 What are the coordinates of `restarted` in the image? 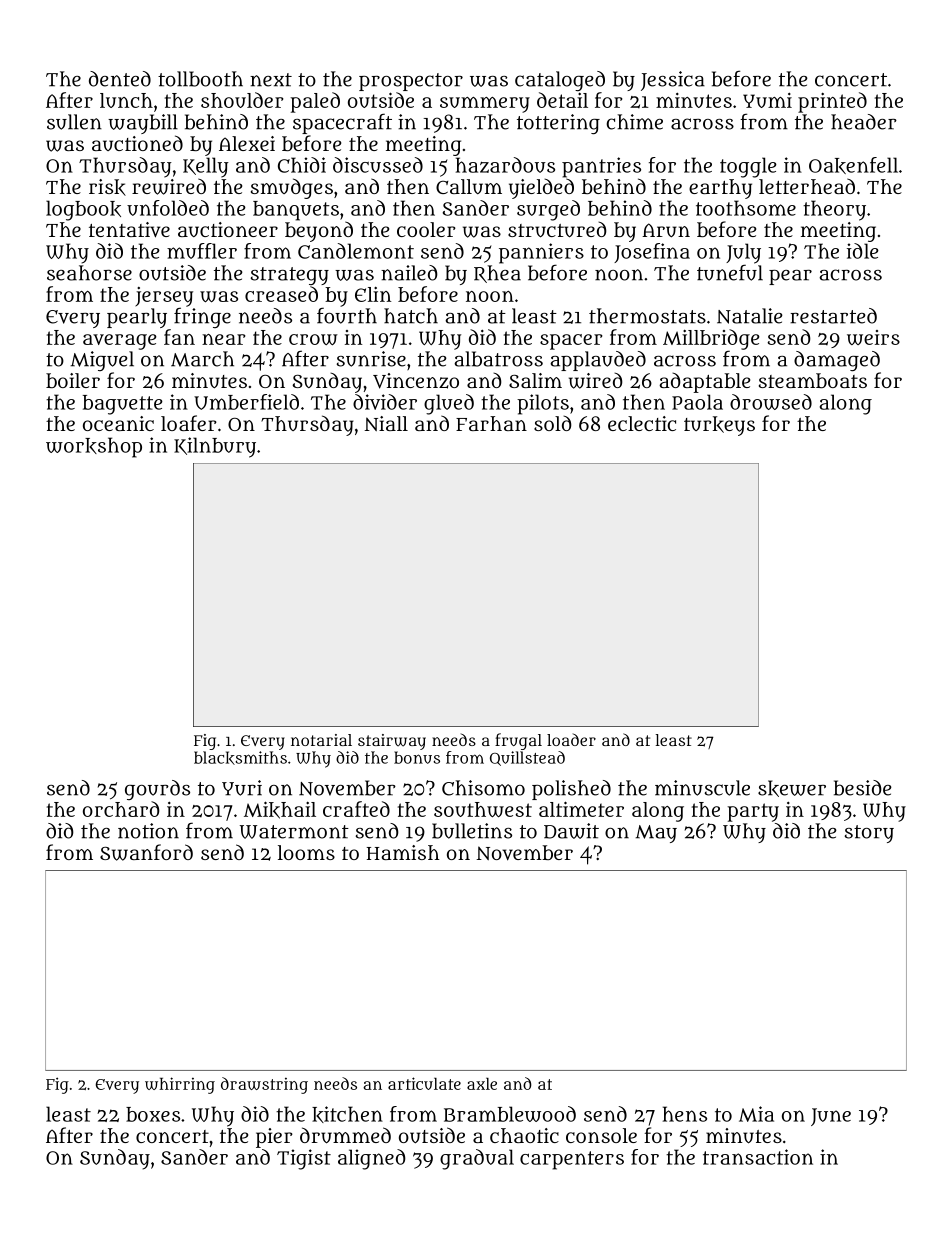 It's located at (833, 316).
